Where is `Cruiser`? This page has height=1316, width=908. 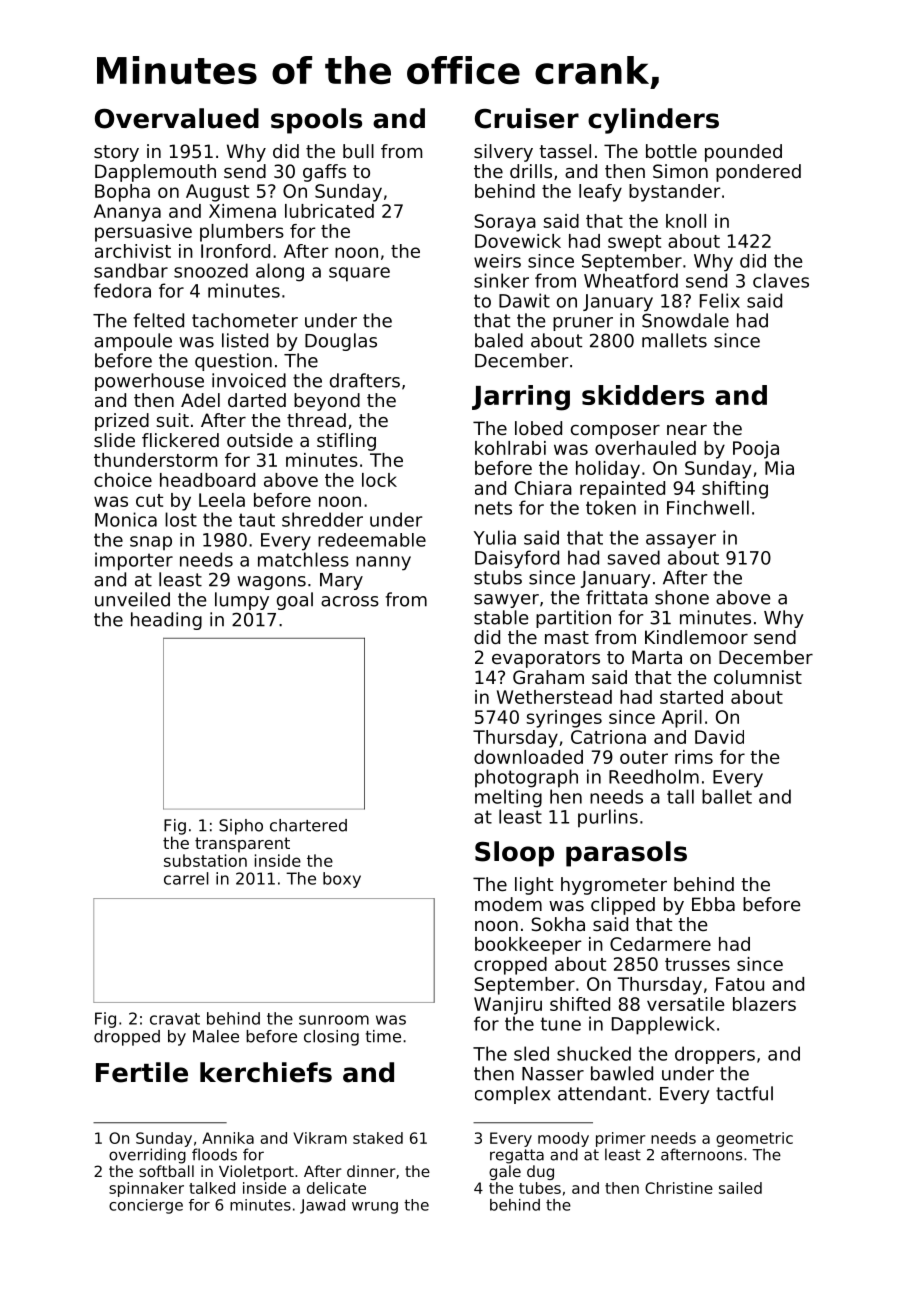
Cruiser is located at coordinates (527, 118).
